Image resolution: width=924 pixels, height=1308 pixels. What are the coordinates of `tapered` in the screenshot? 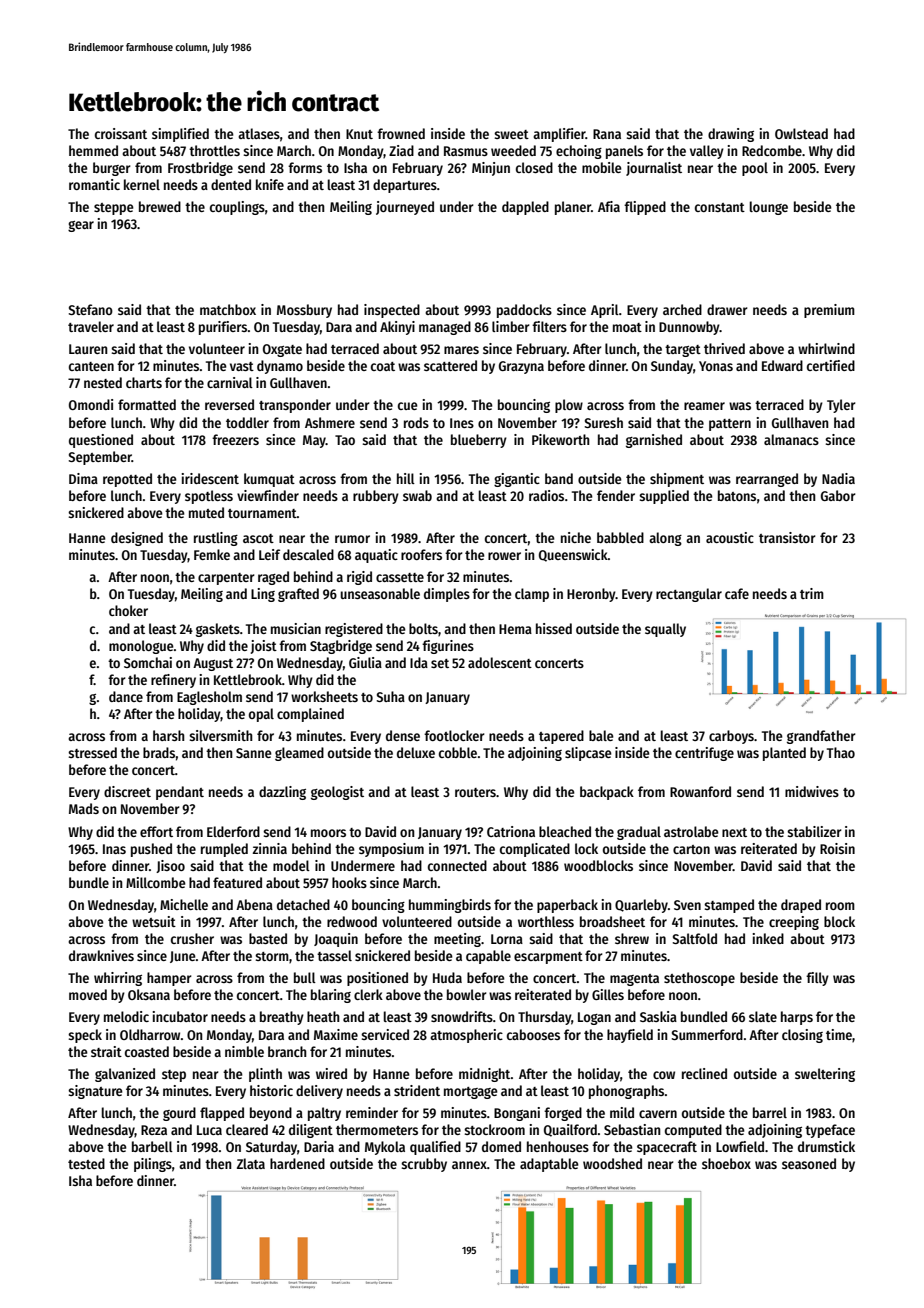 It's located at (561, 737).
